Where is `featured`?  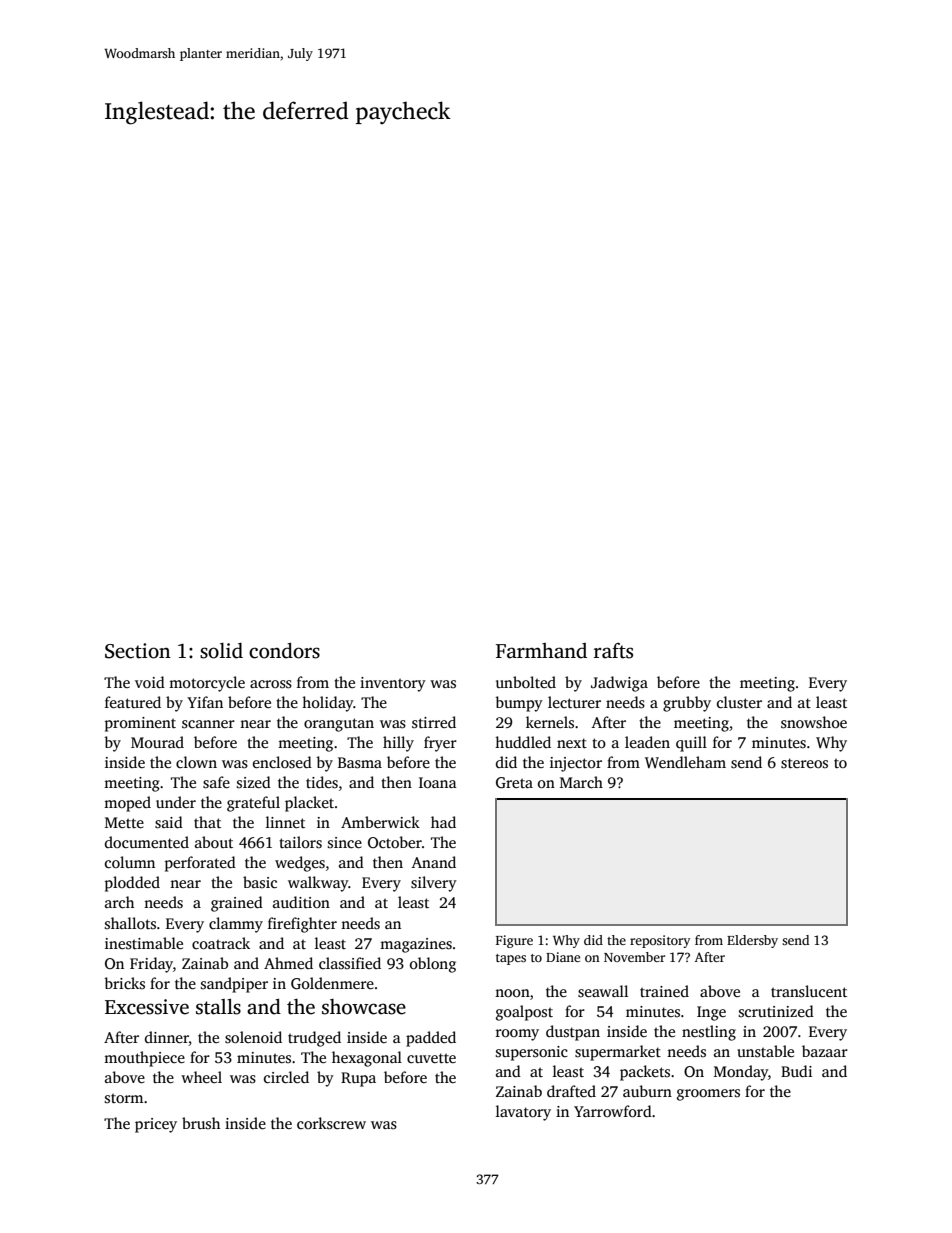
featured is located at coordinates (133, 702).
